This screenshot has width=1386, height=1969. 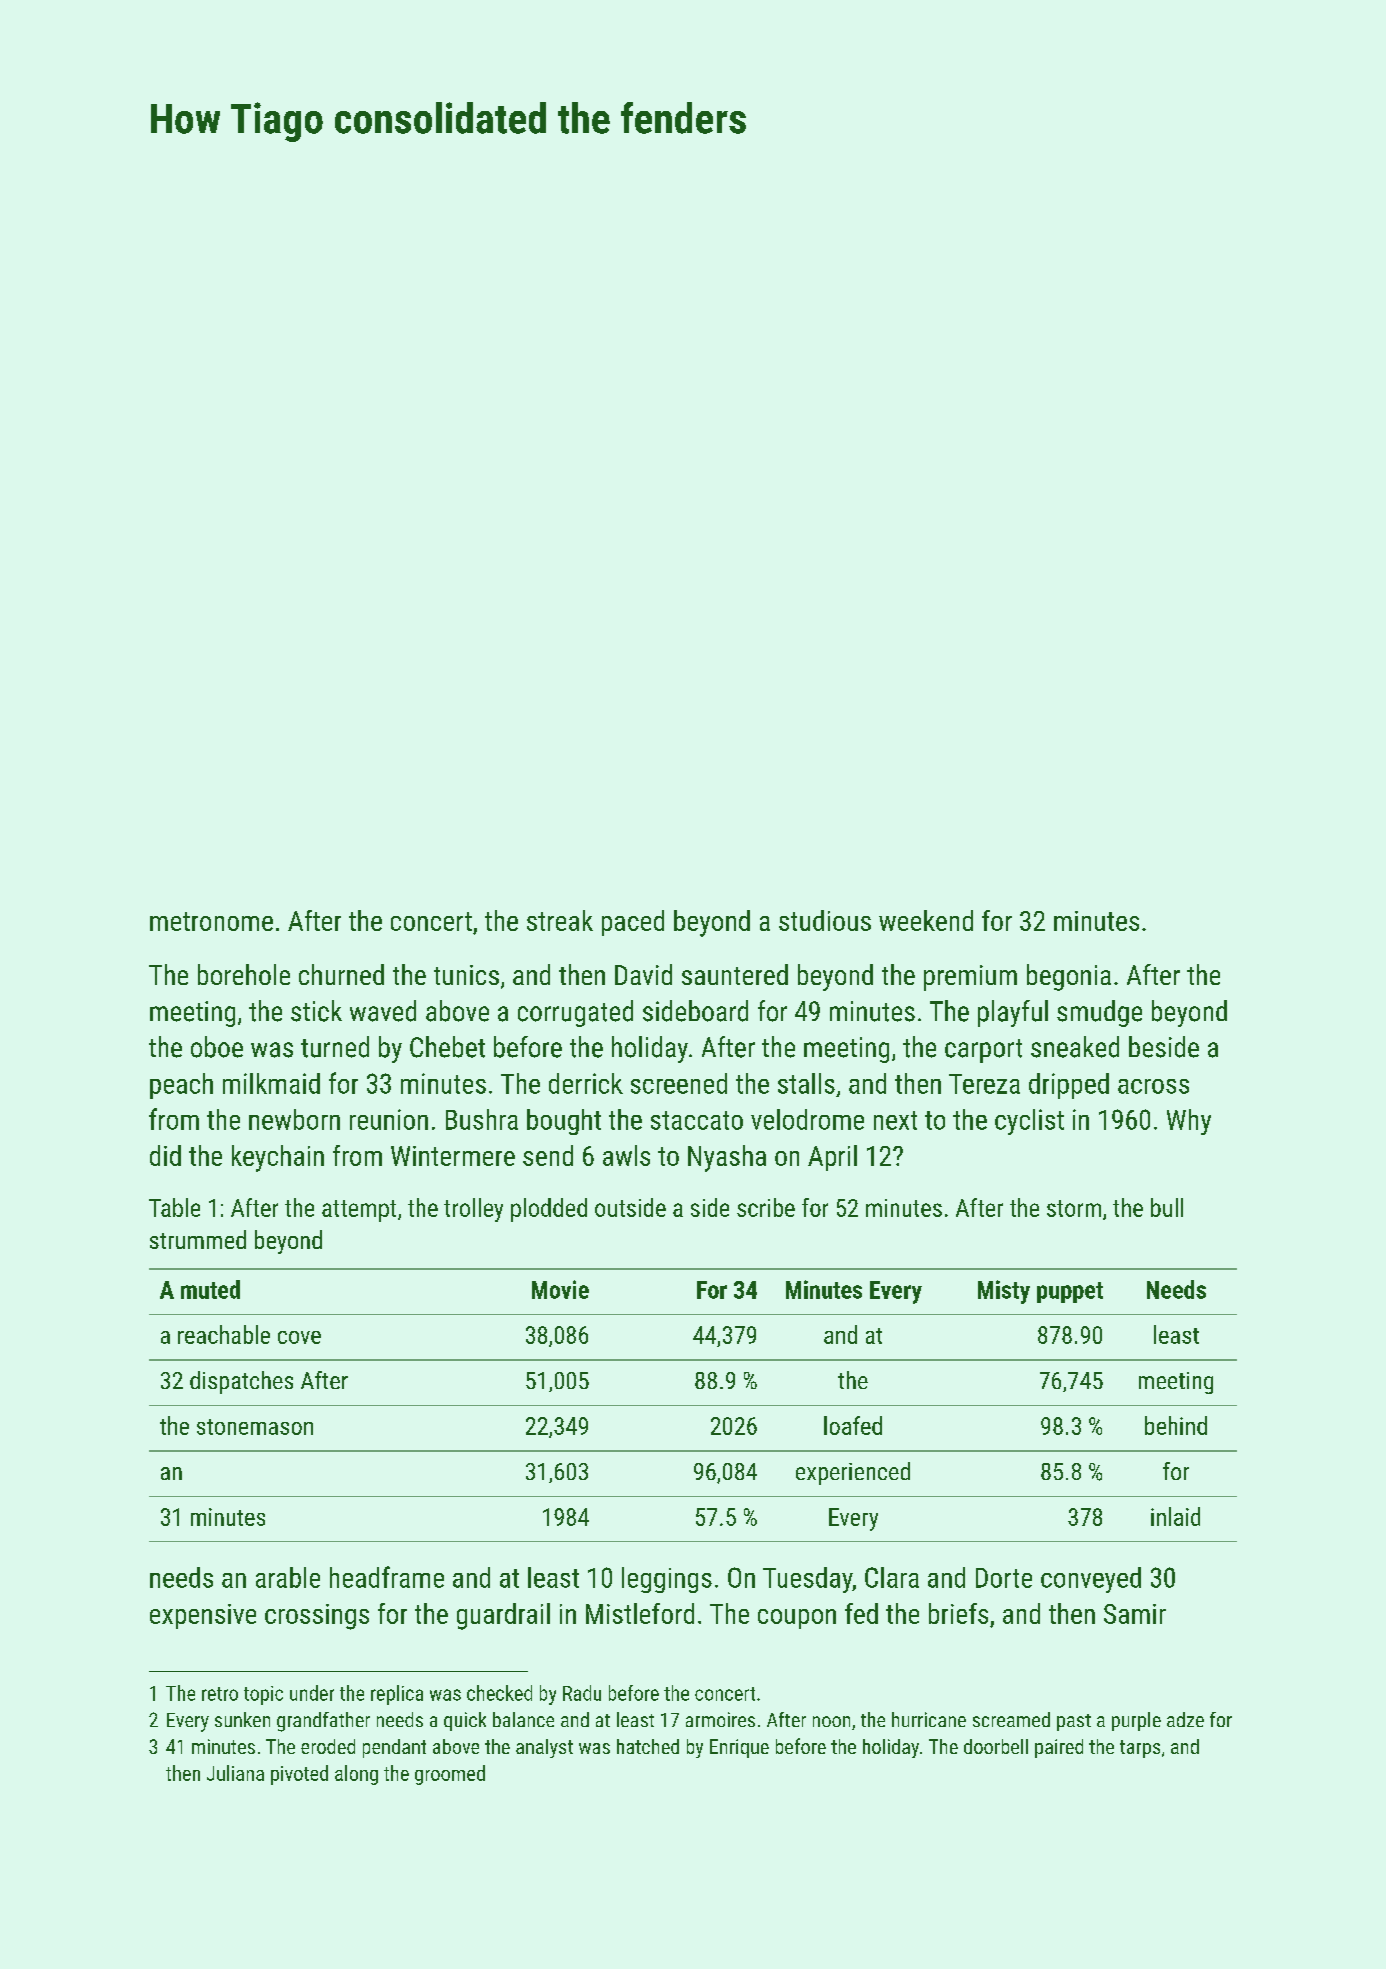 What do you see at coordinates (211, 921) in the screenshot?
I see `metronome` at bounding box center [211, 921].
